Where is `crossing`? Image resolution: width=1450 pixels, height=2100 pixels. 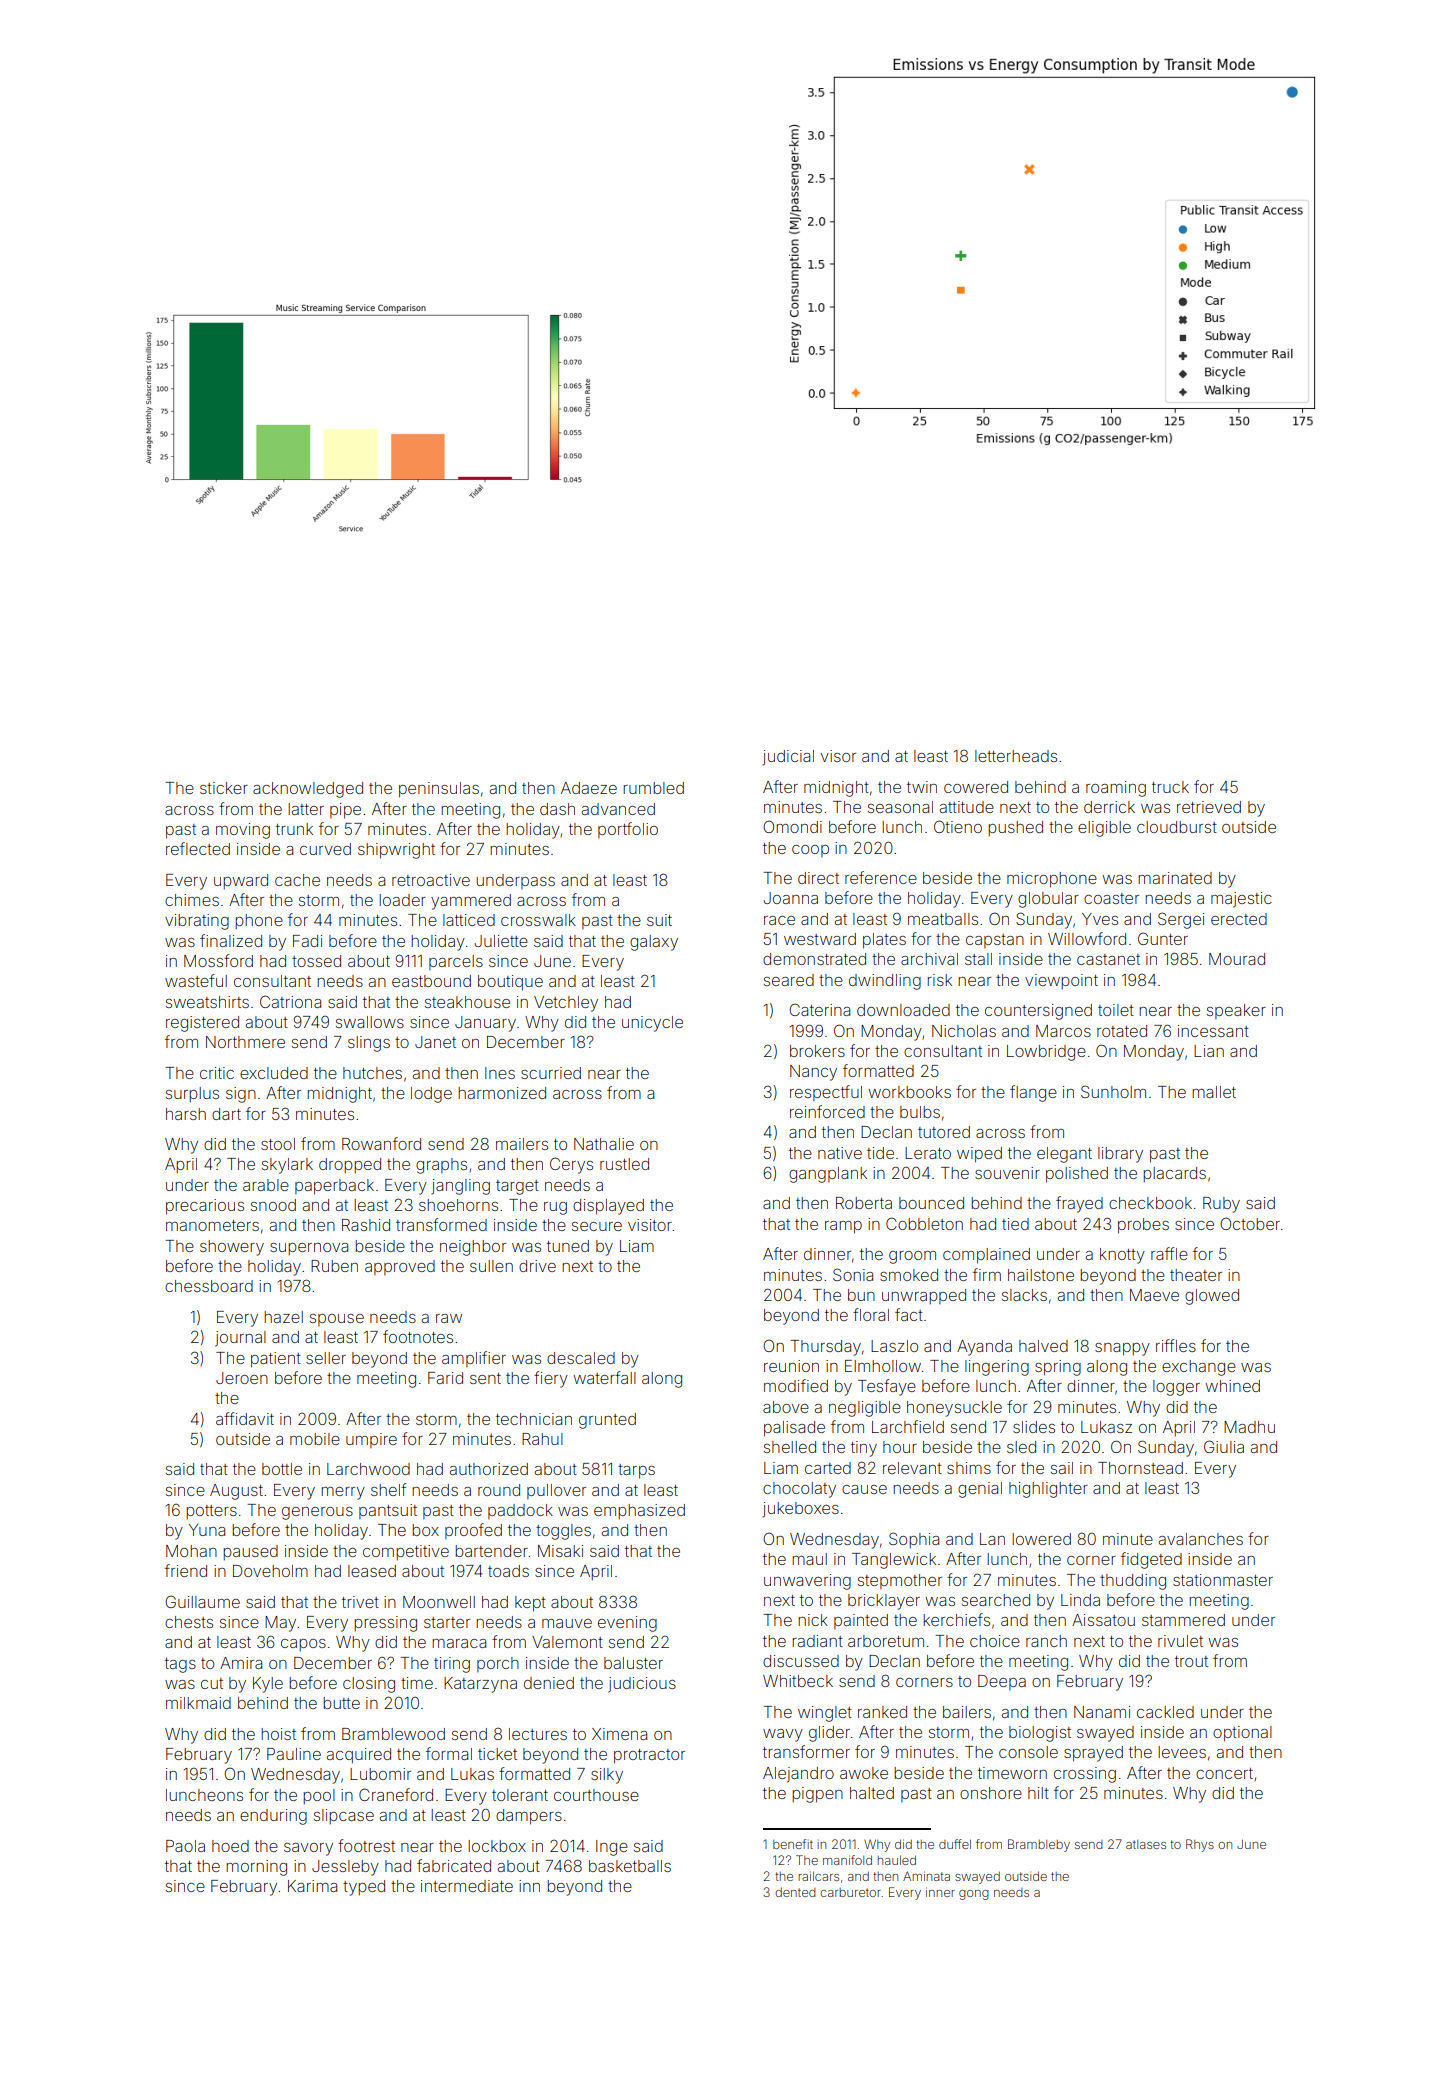 crossing is located at coordinates (1085, 1775).
